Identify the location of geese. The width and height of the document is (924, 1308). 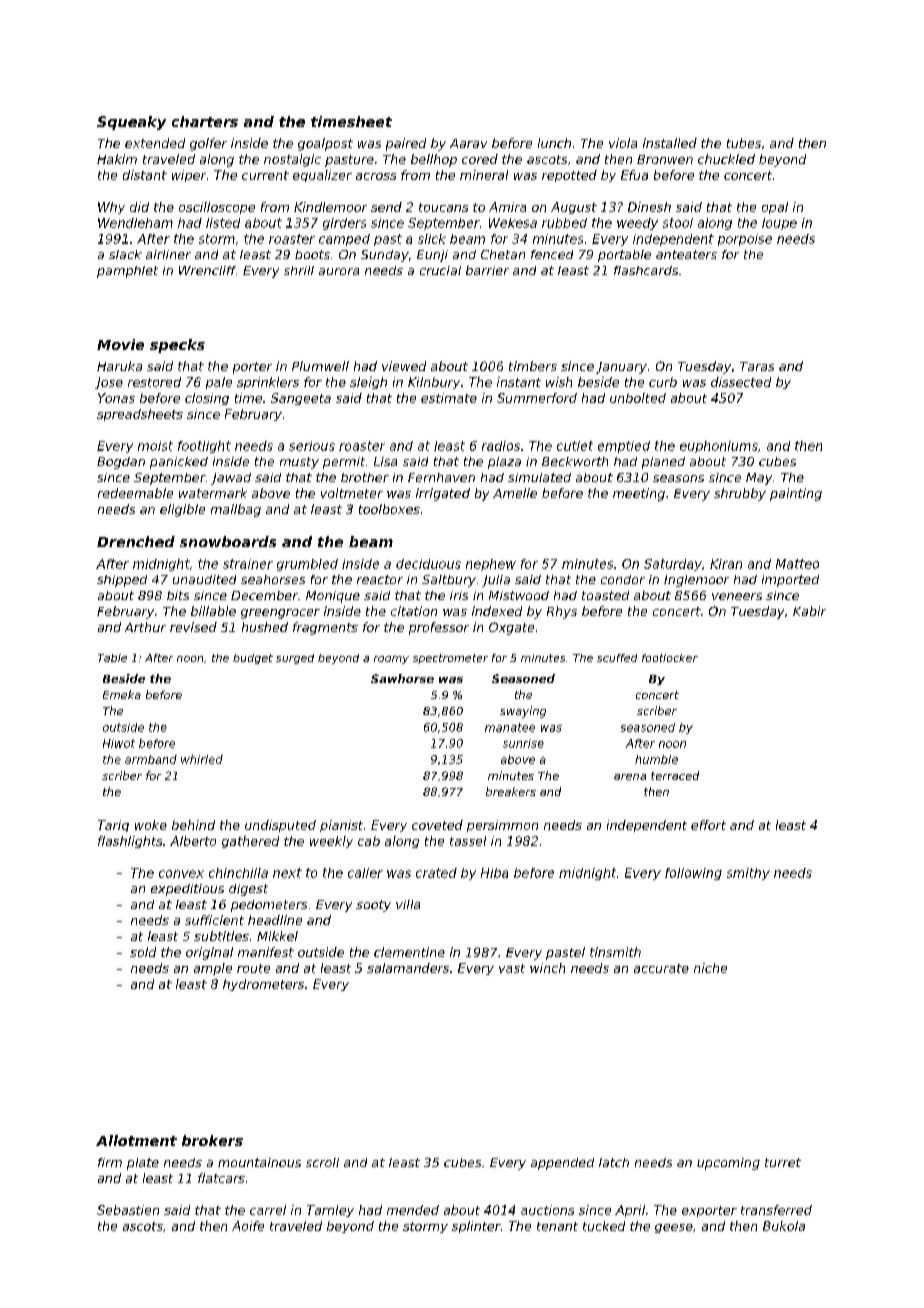
(674, 1228).
